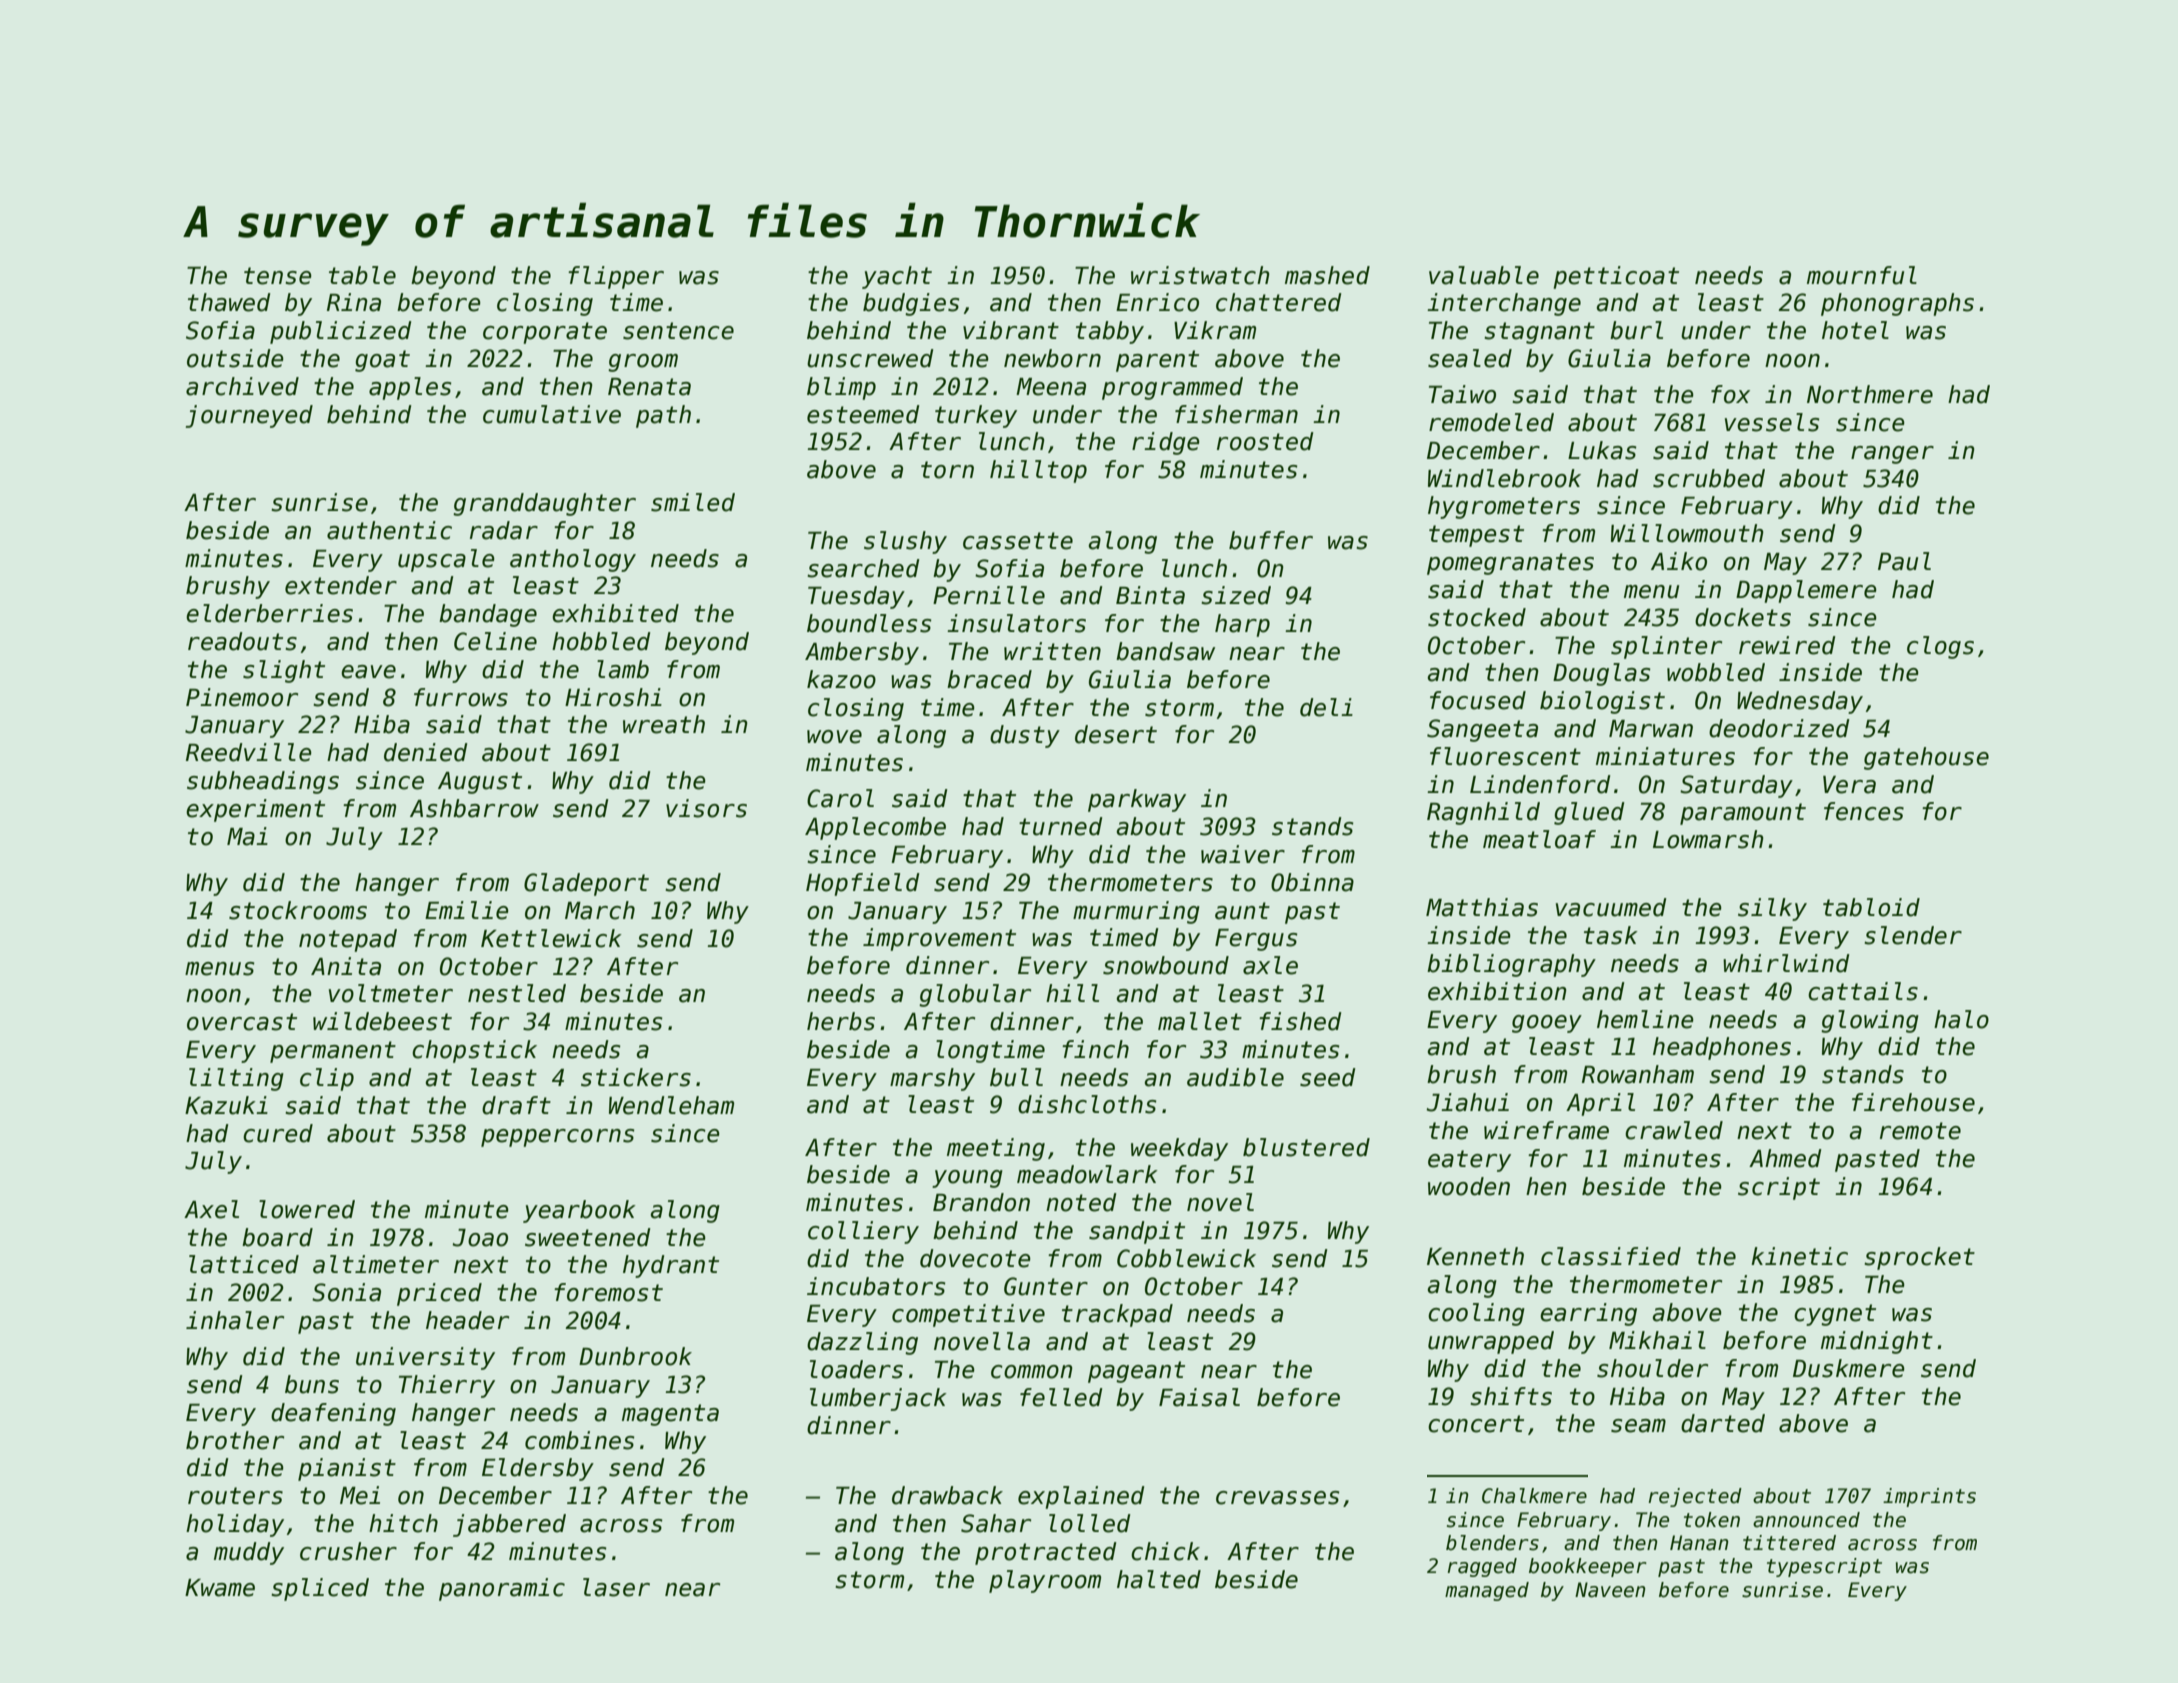 The height and width of the page is (1683, 2178). I want to click on marshy, so click(932, 1079).
